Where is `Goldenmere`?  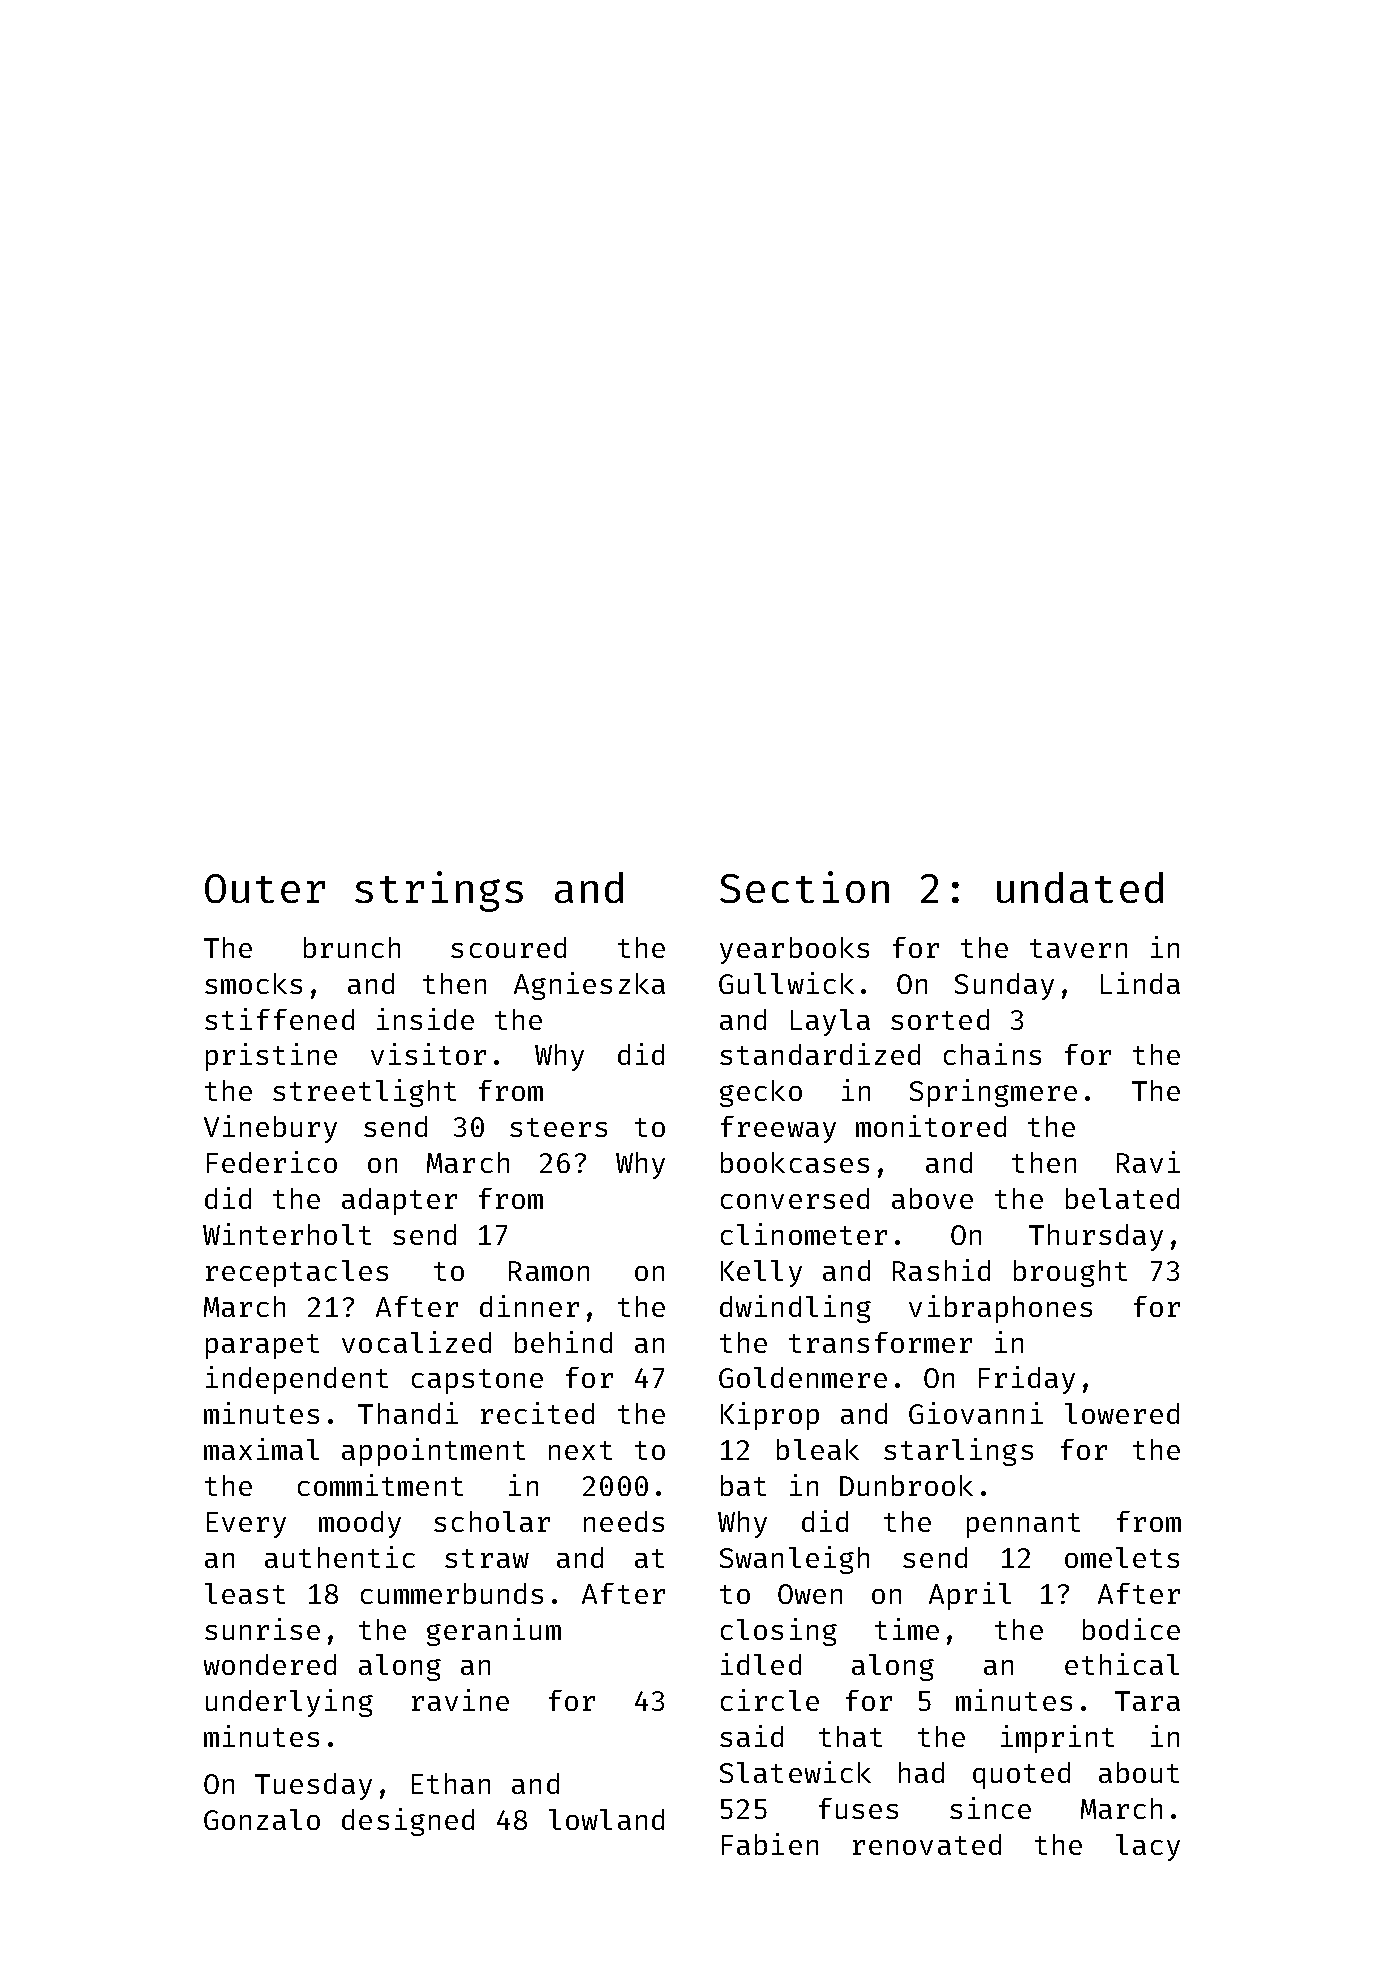 Goldenmere is located at coordinates (803, 1377).
